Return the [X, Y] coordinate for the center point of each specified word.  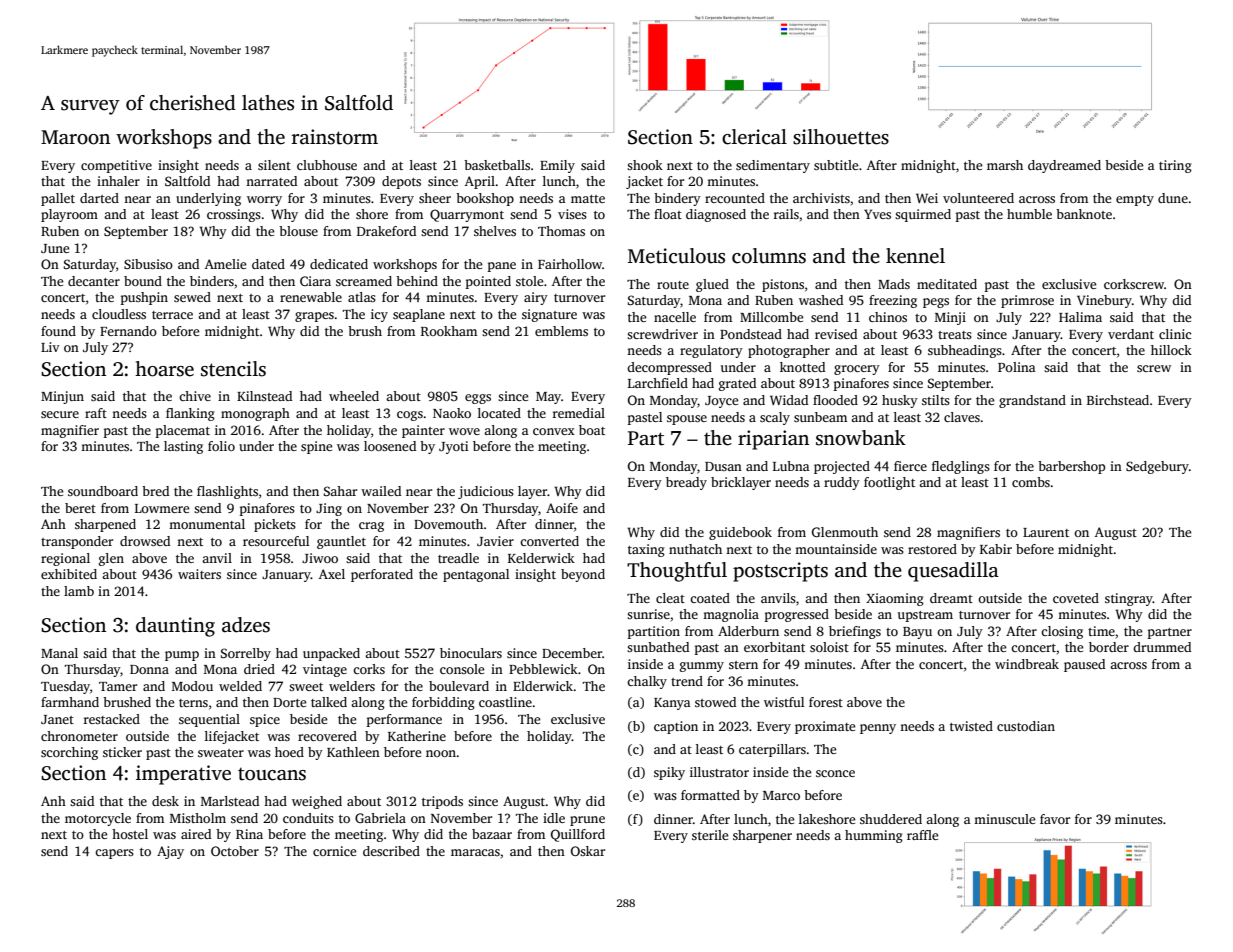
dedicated [339, 264]
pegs [936, 303]
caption [676, 727]
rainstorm [335, 137]
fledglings [961, 467]
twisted [971, 726]
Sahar [340, 491]
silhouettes [841, 137]
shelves [495, 231]
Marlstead [230, 801]
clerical [754, 137]
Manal [59, 653]
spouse [687, 420]
